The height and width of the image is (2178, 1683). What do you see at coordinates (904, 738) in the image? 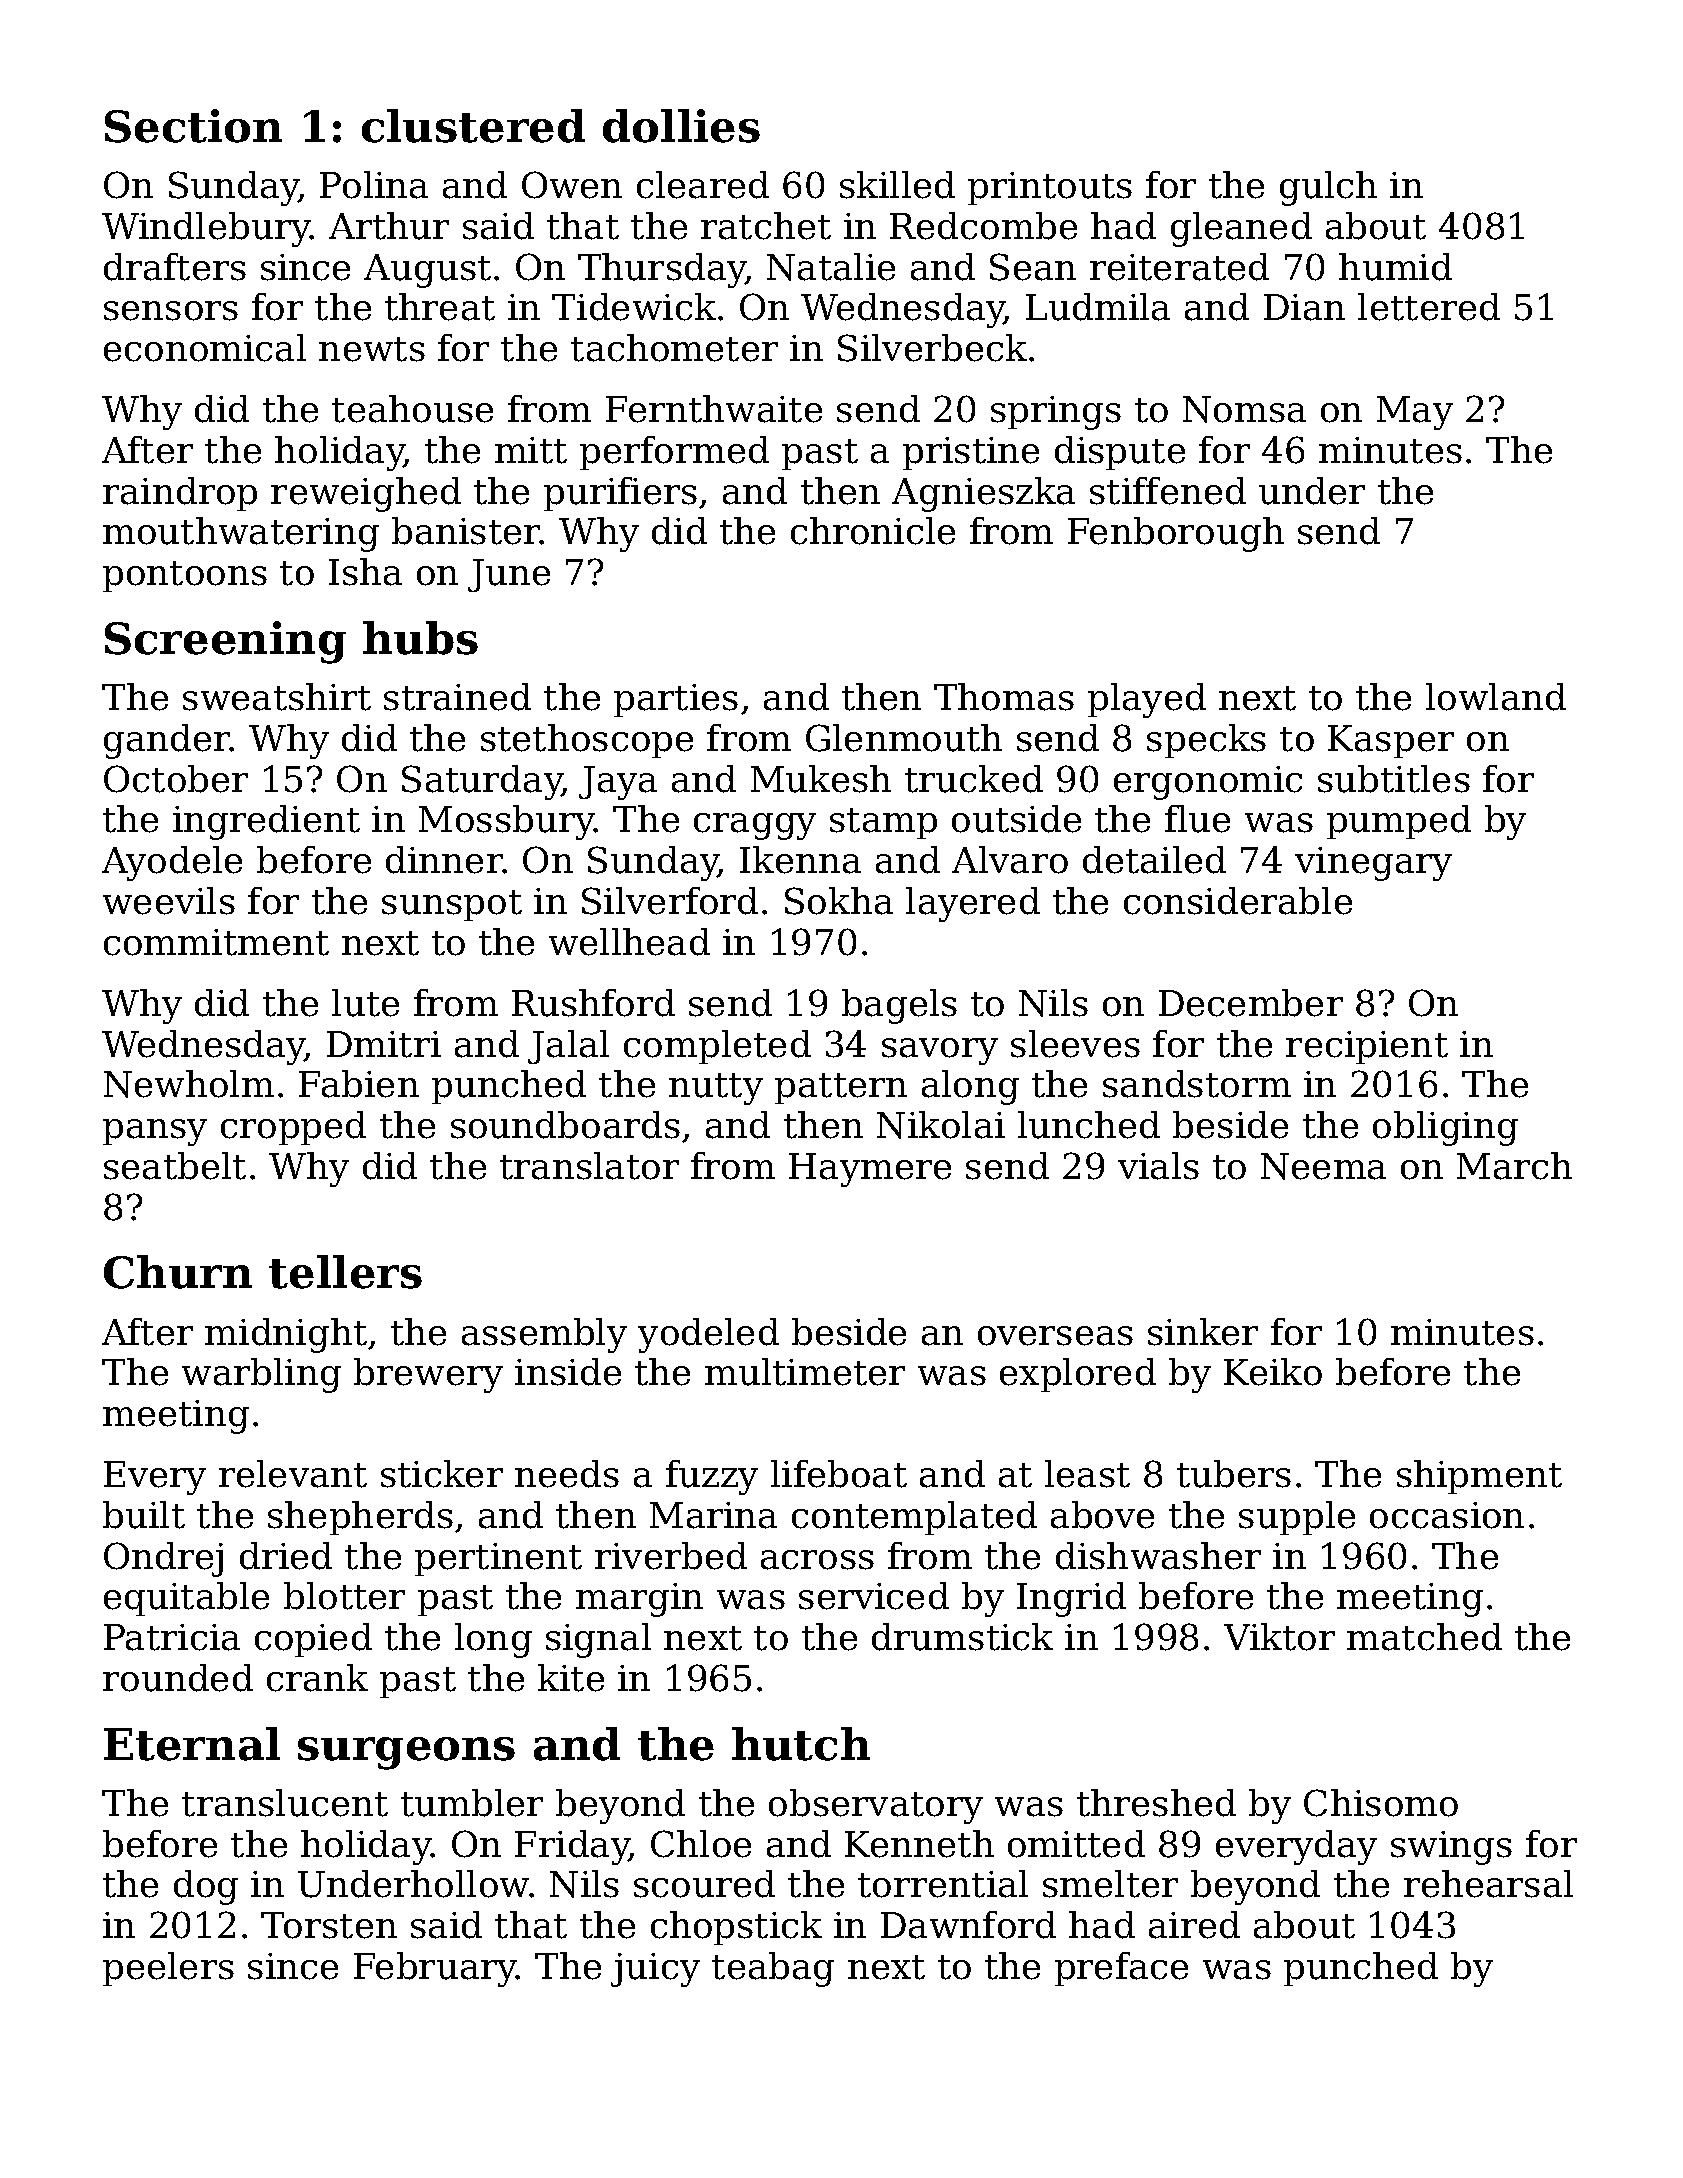
I see `Glenmouth` at bounding box center [904, 738].
